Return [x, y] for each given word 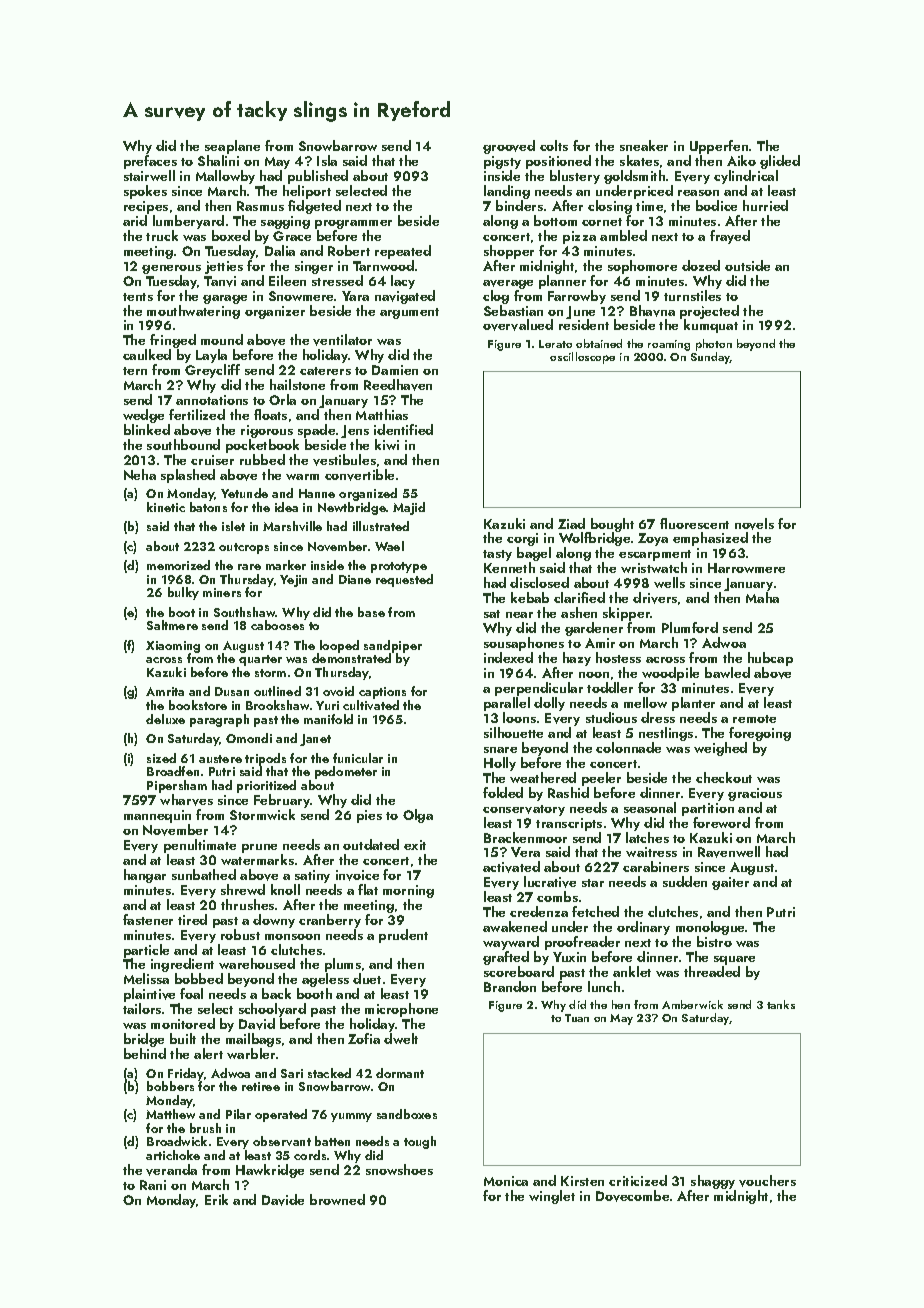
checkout [724, 777]
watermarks [257, 859]
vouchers [767, 1181]
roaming [669, 345]
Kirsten [582, 1181]
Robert [349, 250]
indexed [508, 657]
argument [409, 313]
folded [503, 792]
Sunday [710, 358]
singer [314, 267]
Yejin [293, 581]
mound [222, 339]
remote [754, 719]
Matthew [170, 1114]
